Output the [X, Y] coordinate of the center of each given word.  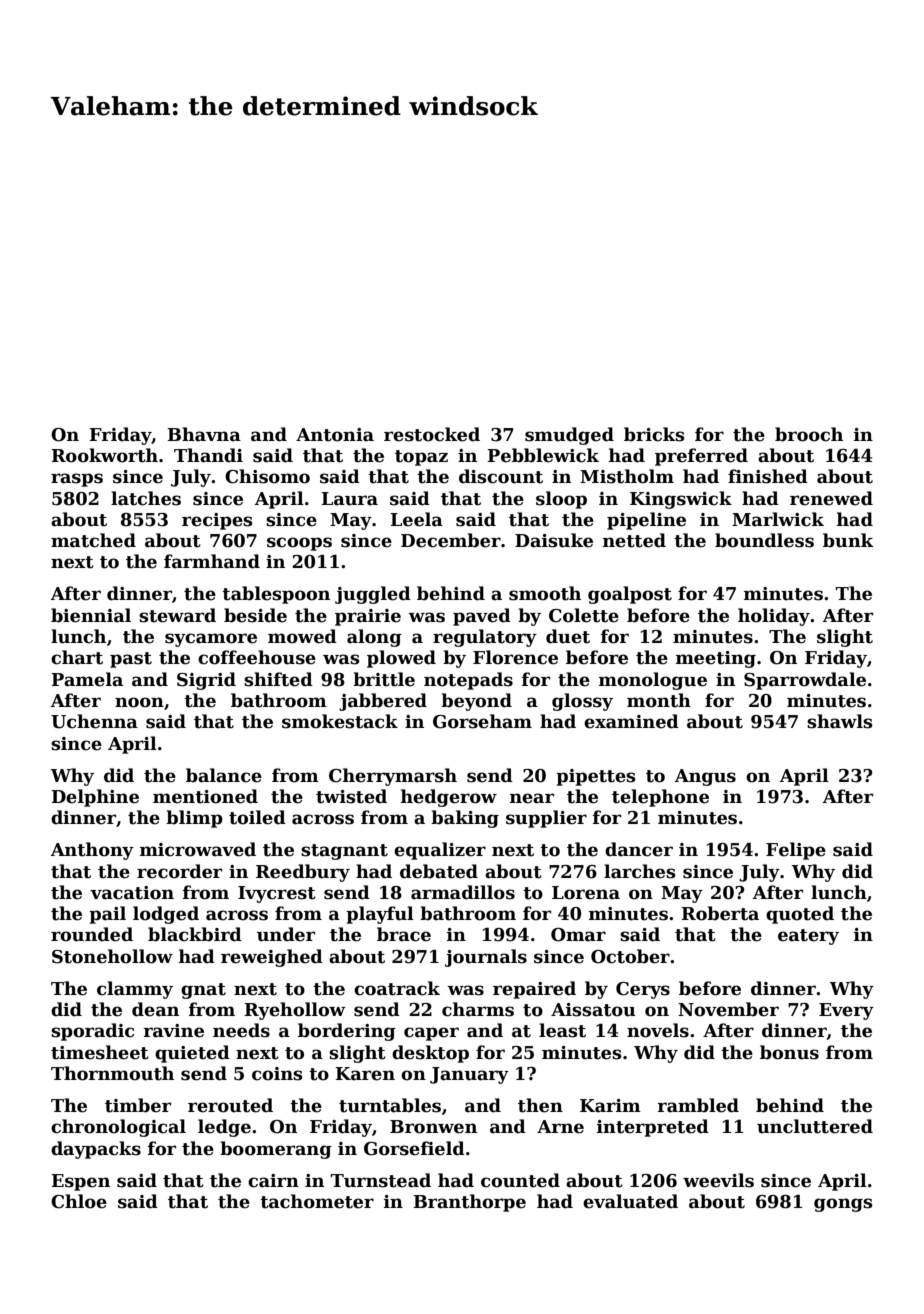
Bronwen [433, 1127]
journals [486, 958]
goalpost [630, 595]
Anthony [92, 851]
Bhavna [204, 434]
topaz [421, 458]
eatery [808, 937]
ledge [224, 1128]
